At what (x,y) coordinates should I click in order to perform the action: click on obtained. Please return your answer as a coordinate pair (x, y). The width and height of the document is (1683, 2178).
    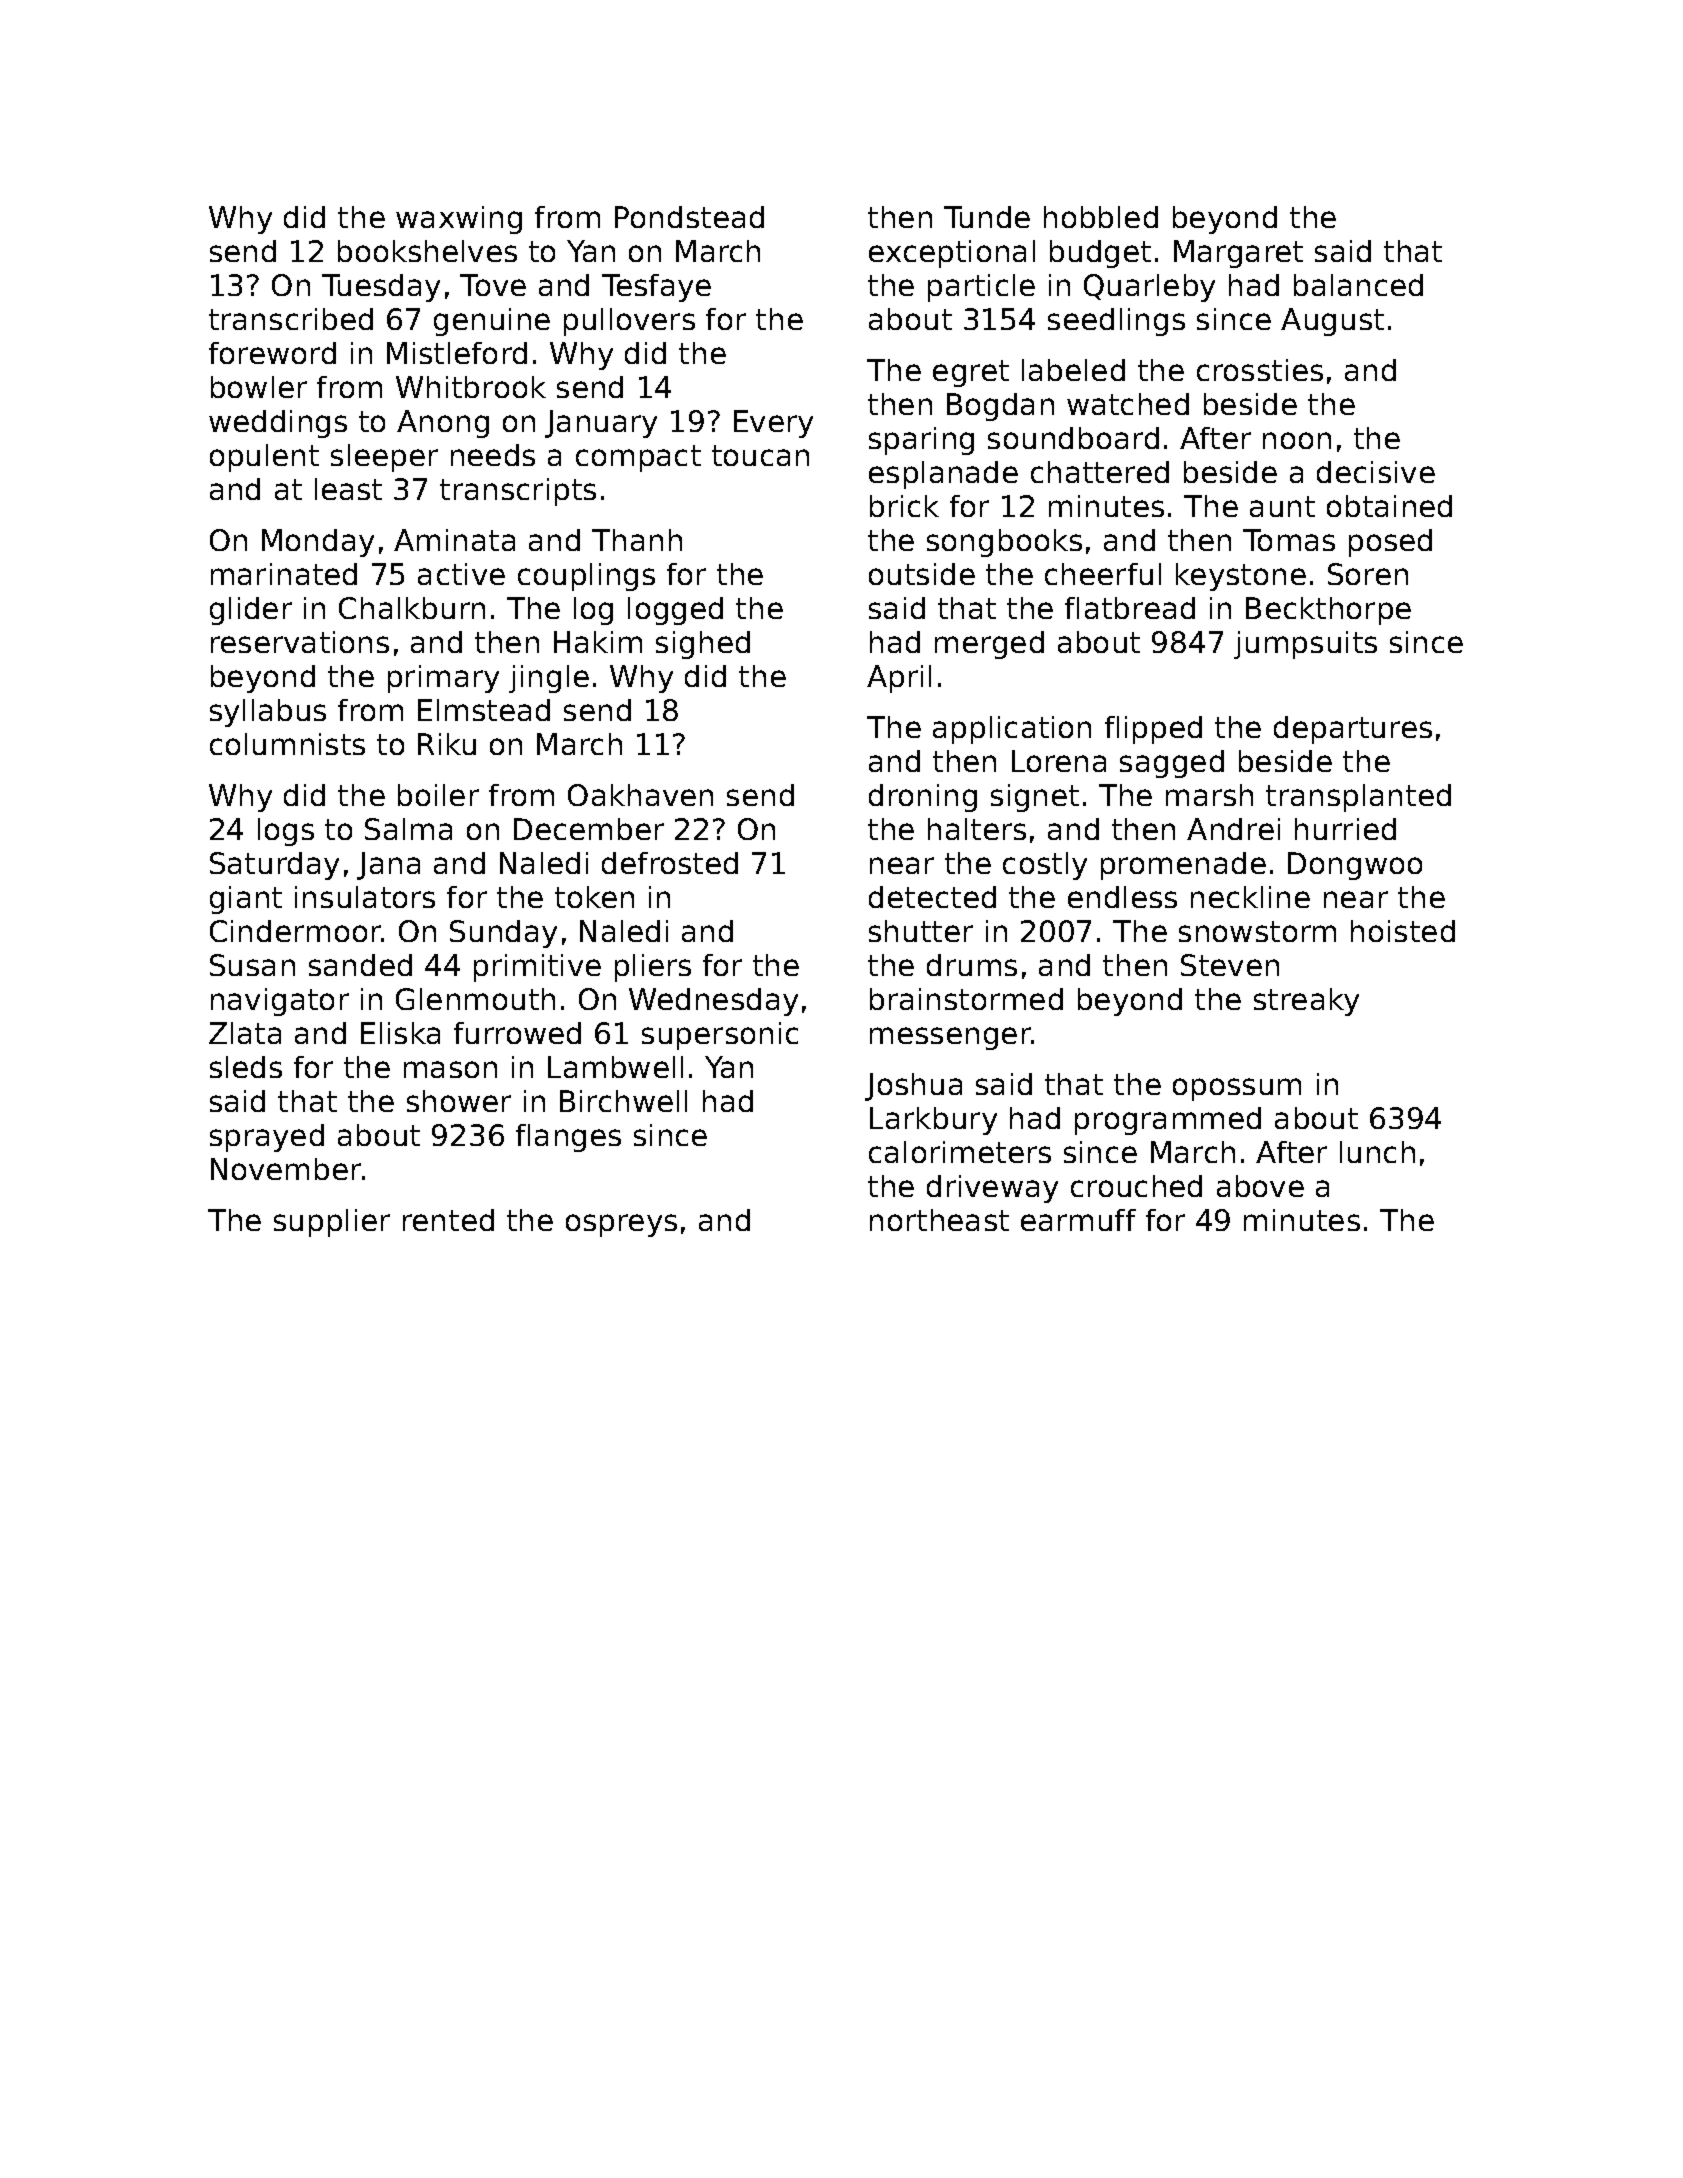
    Looking at the image, I should click on (1389, 506).
